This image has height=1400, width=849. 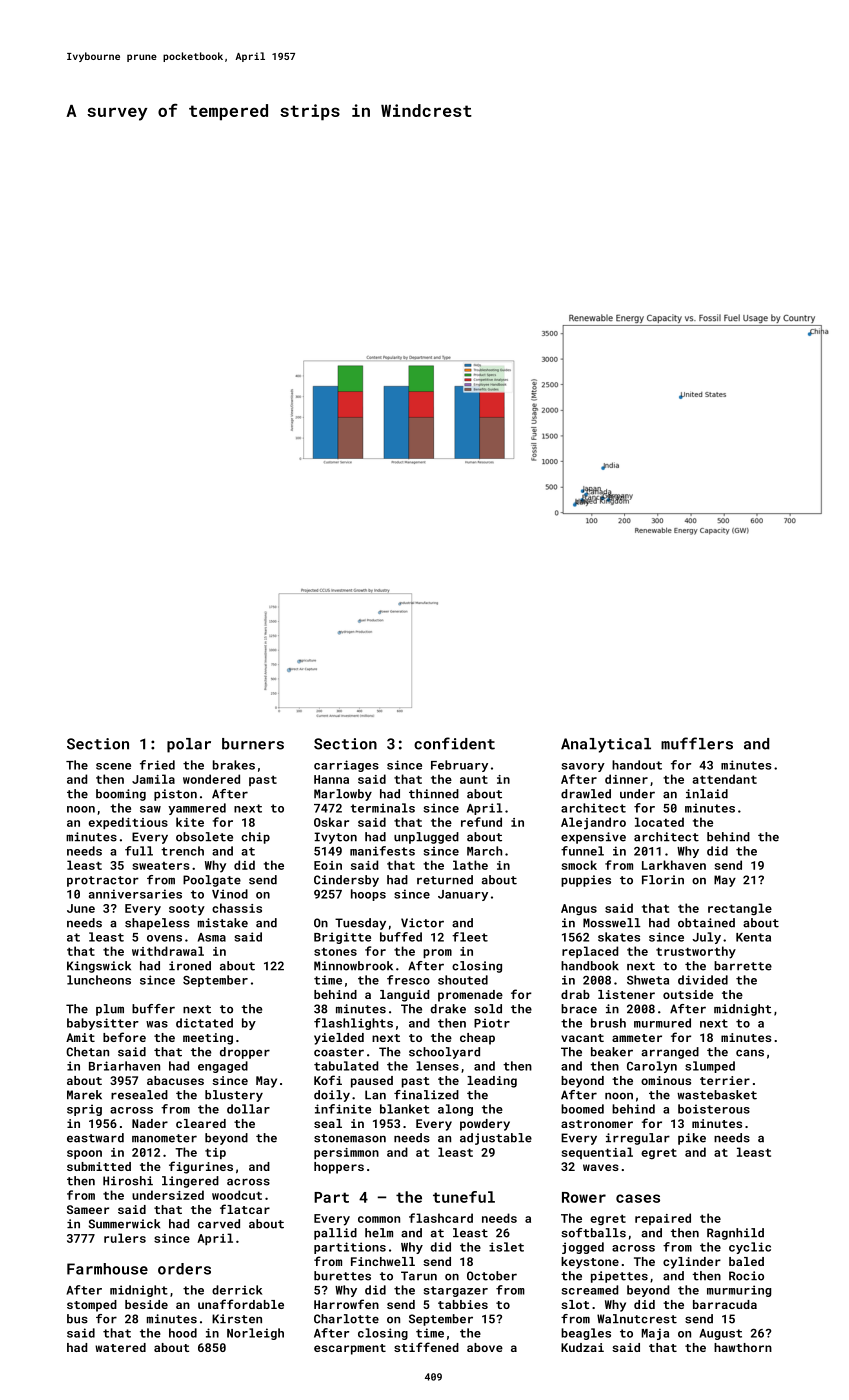 I want to click on hood, so click(x=183, y=1333).
